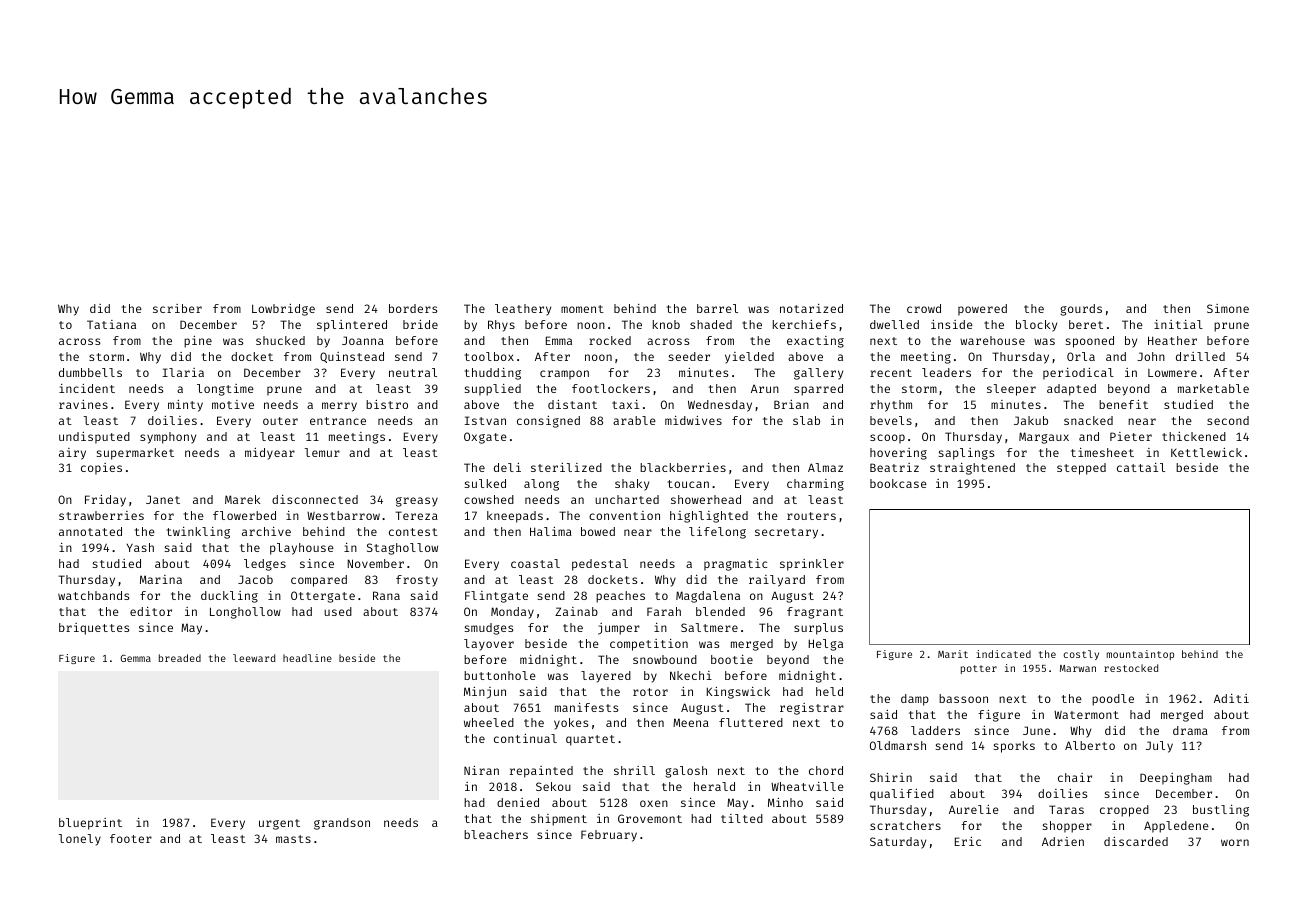  I want to click on Watermont, so click(1086, 715).
